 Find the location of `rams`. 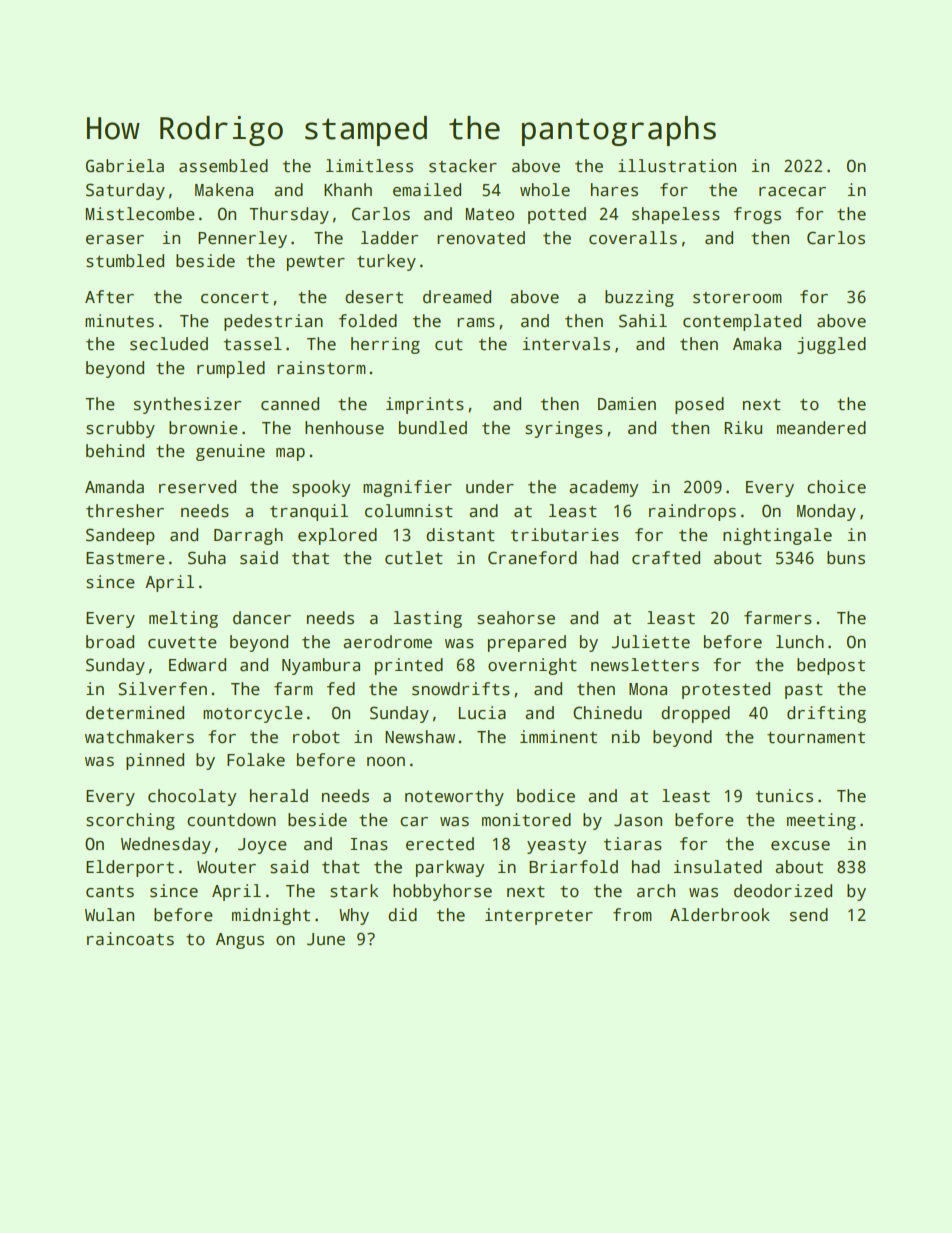

rams is located at coordinates (476, 323).
